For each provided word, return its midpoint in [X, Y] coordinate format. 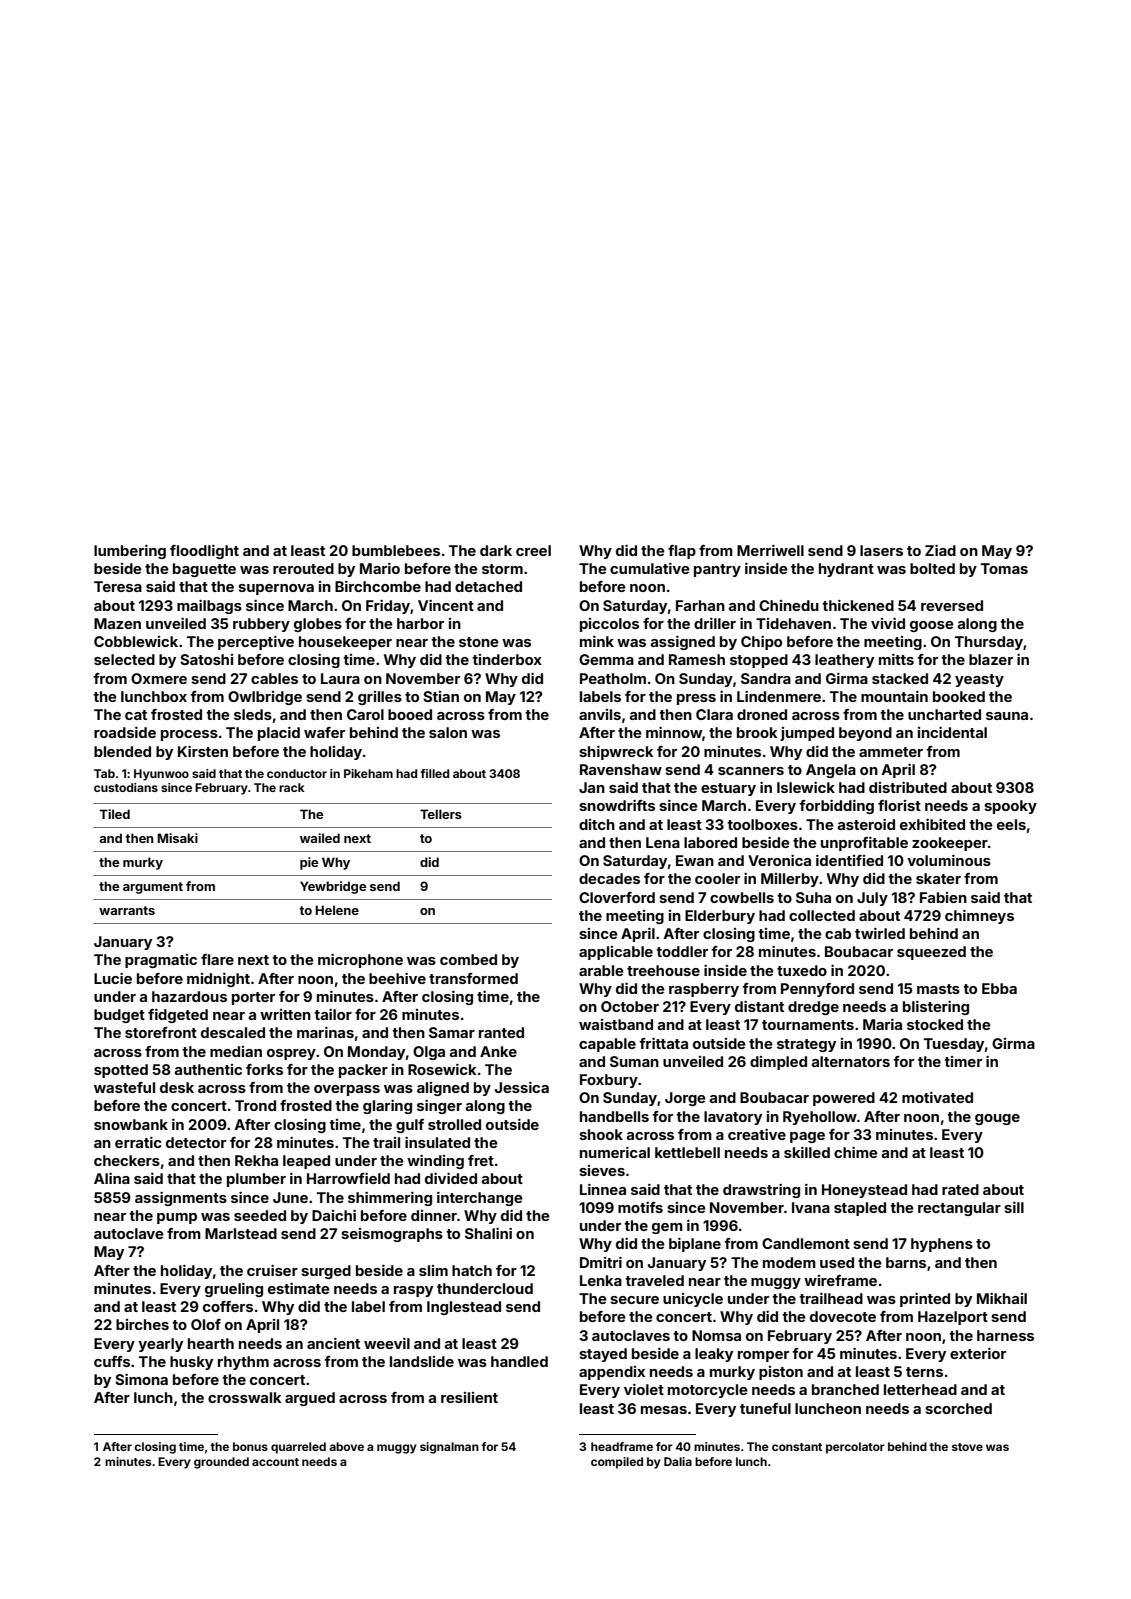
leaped [306, 1162]
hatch [472, 1270]
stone [479, 642]
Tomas [1004, 568]
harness [1005, 1335]
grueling [234, 1290]
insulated [437, 1142]
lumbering [130, 552]
